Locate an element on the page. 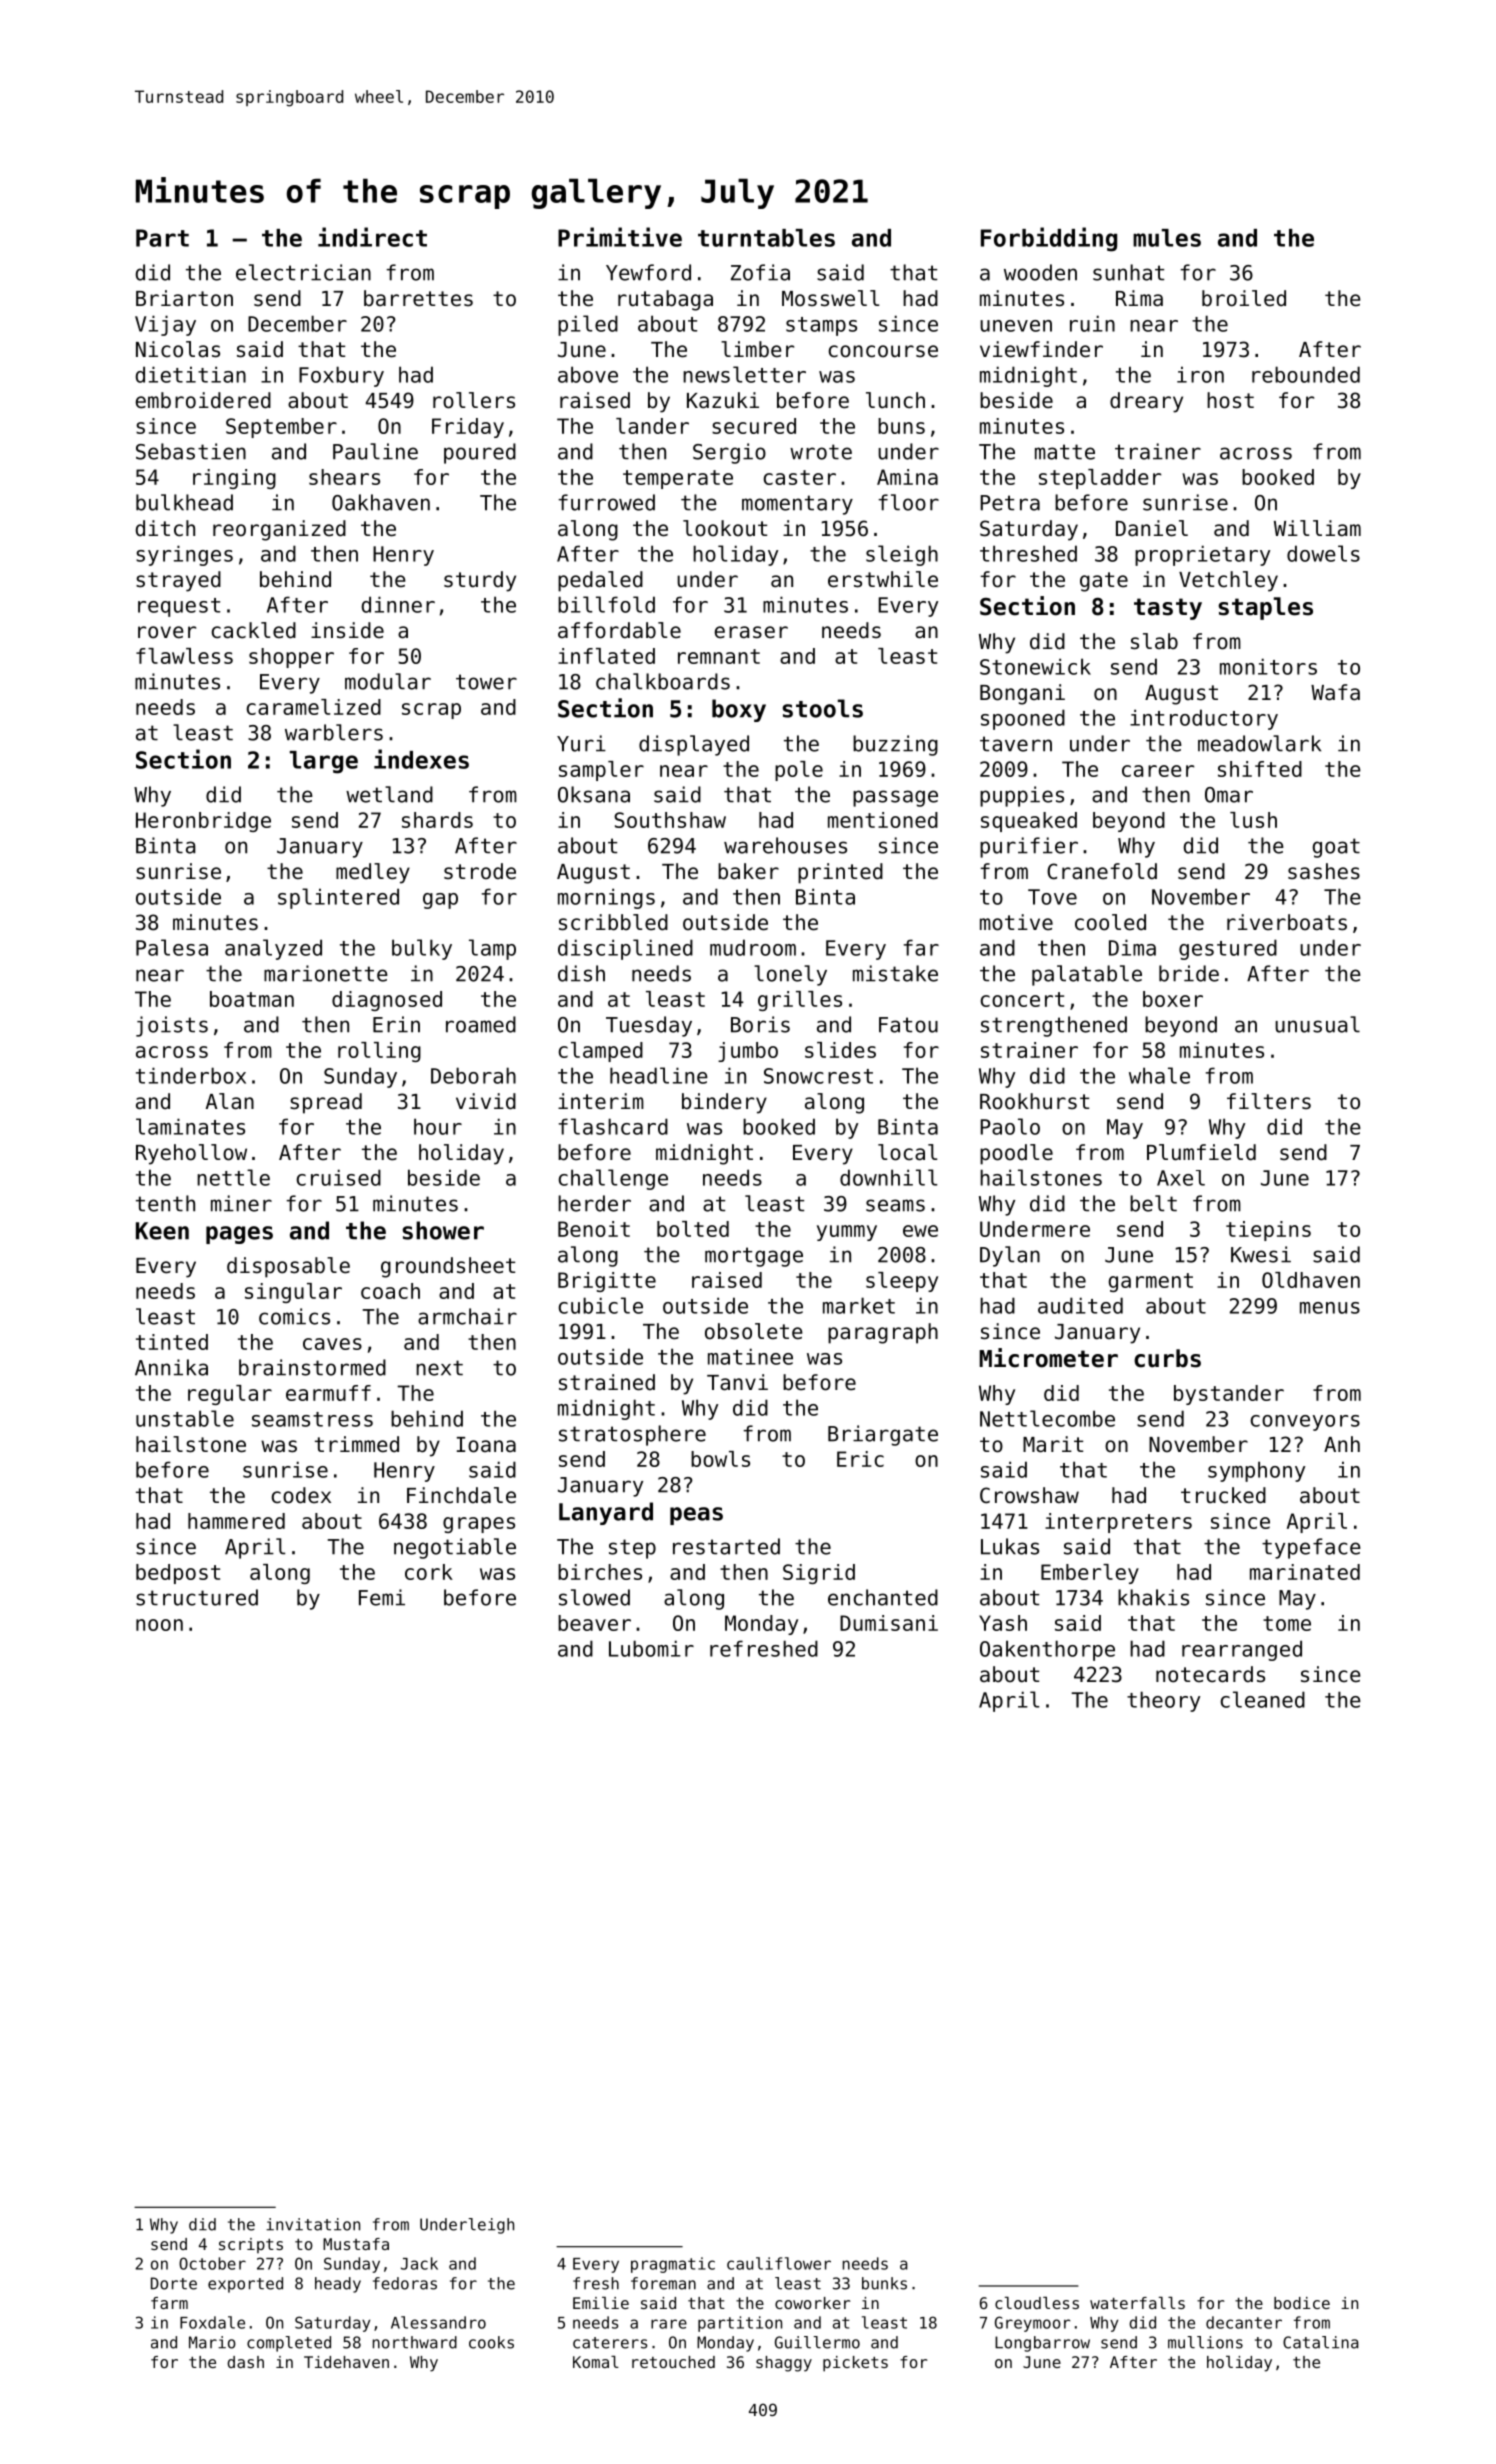 This image has width=1496, height=2464. cauliflower is located at coordinates (779, 2263).
